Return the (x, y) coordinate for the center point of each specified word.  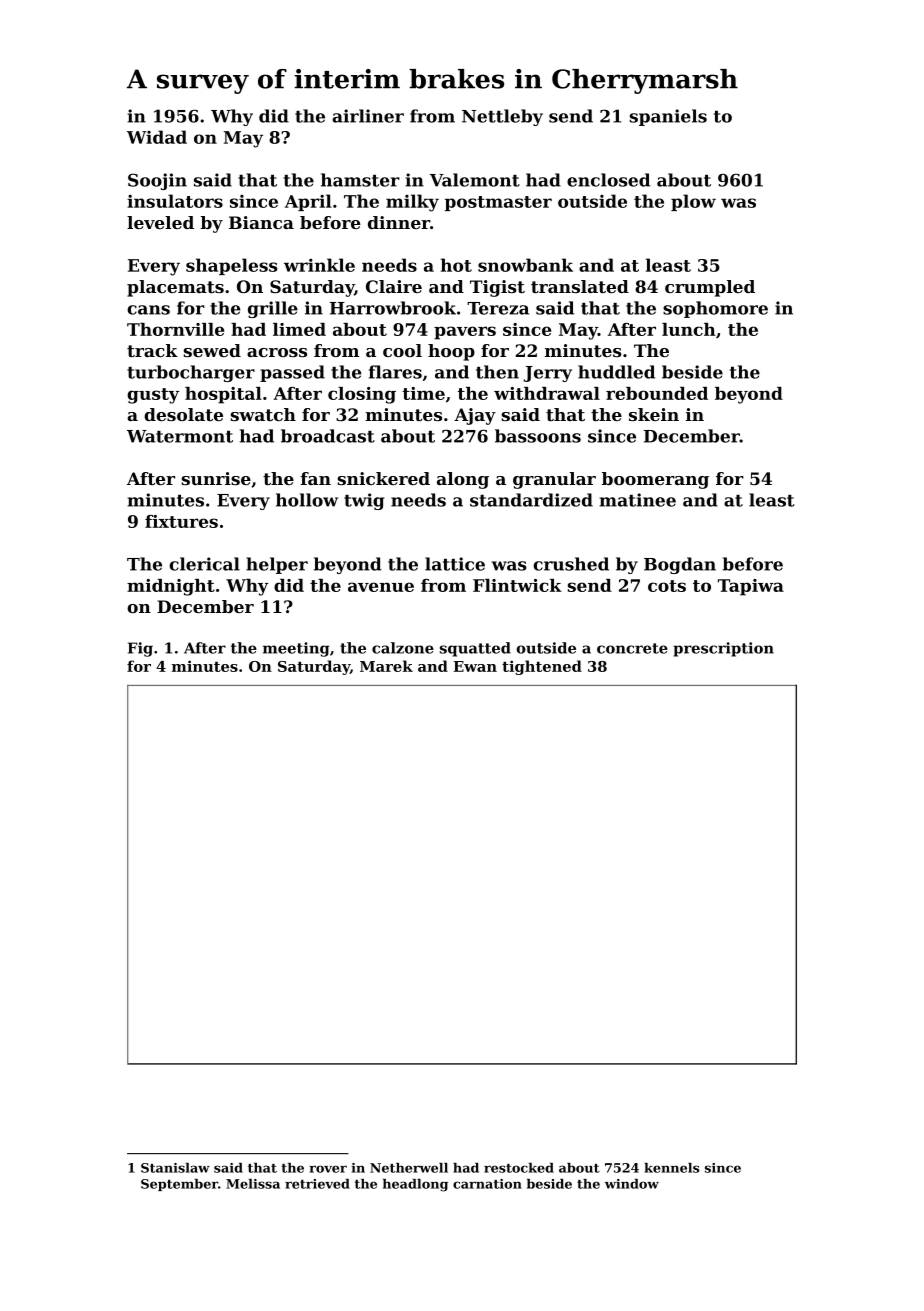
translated (580, 286)
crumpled (710, 288)
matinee (637, 500)
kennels (672, 1168)
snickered (384, 478)
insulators (175, 201)
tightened (542, 667)
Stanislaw (175, 1168)
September (179, 1185)
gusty (153, 396)
